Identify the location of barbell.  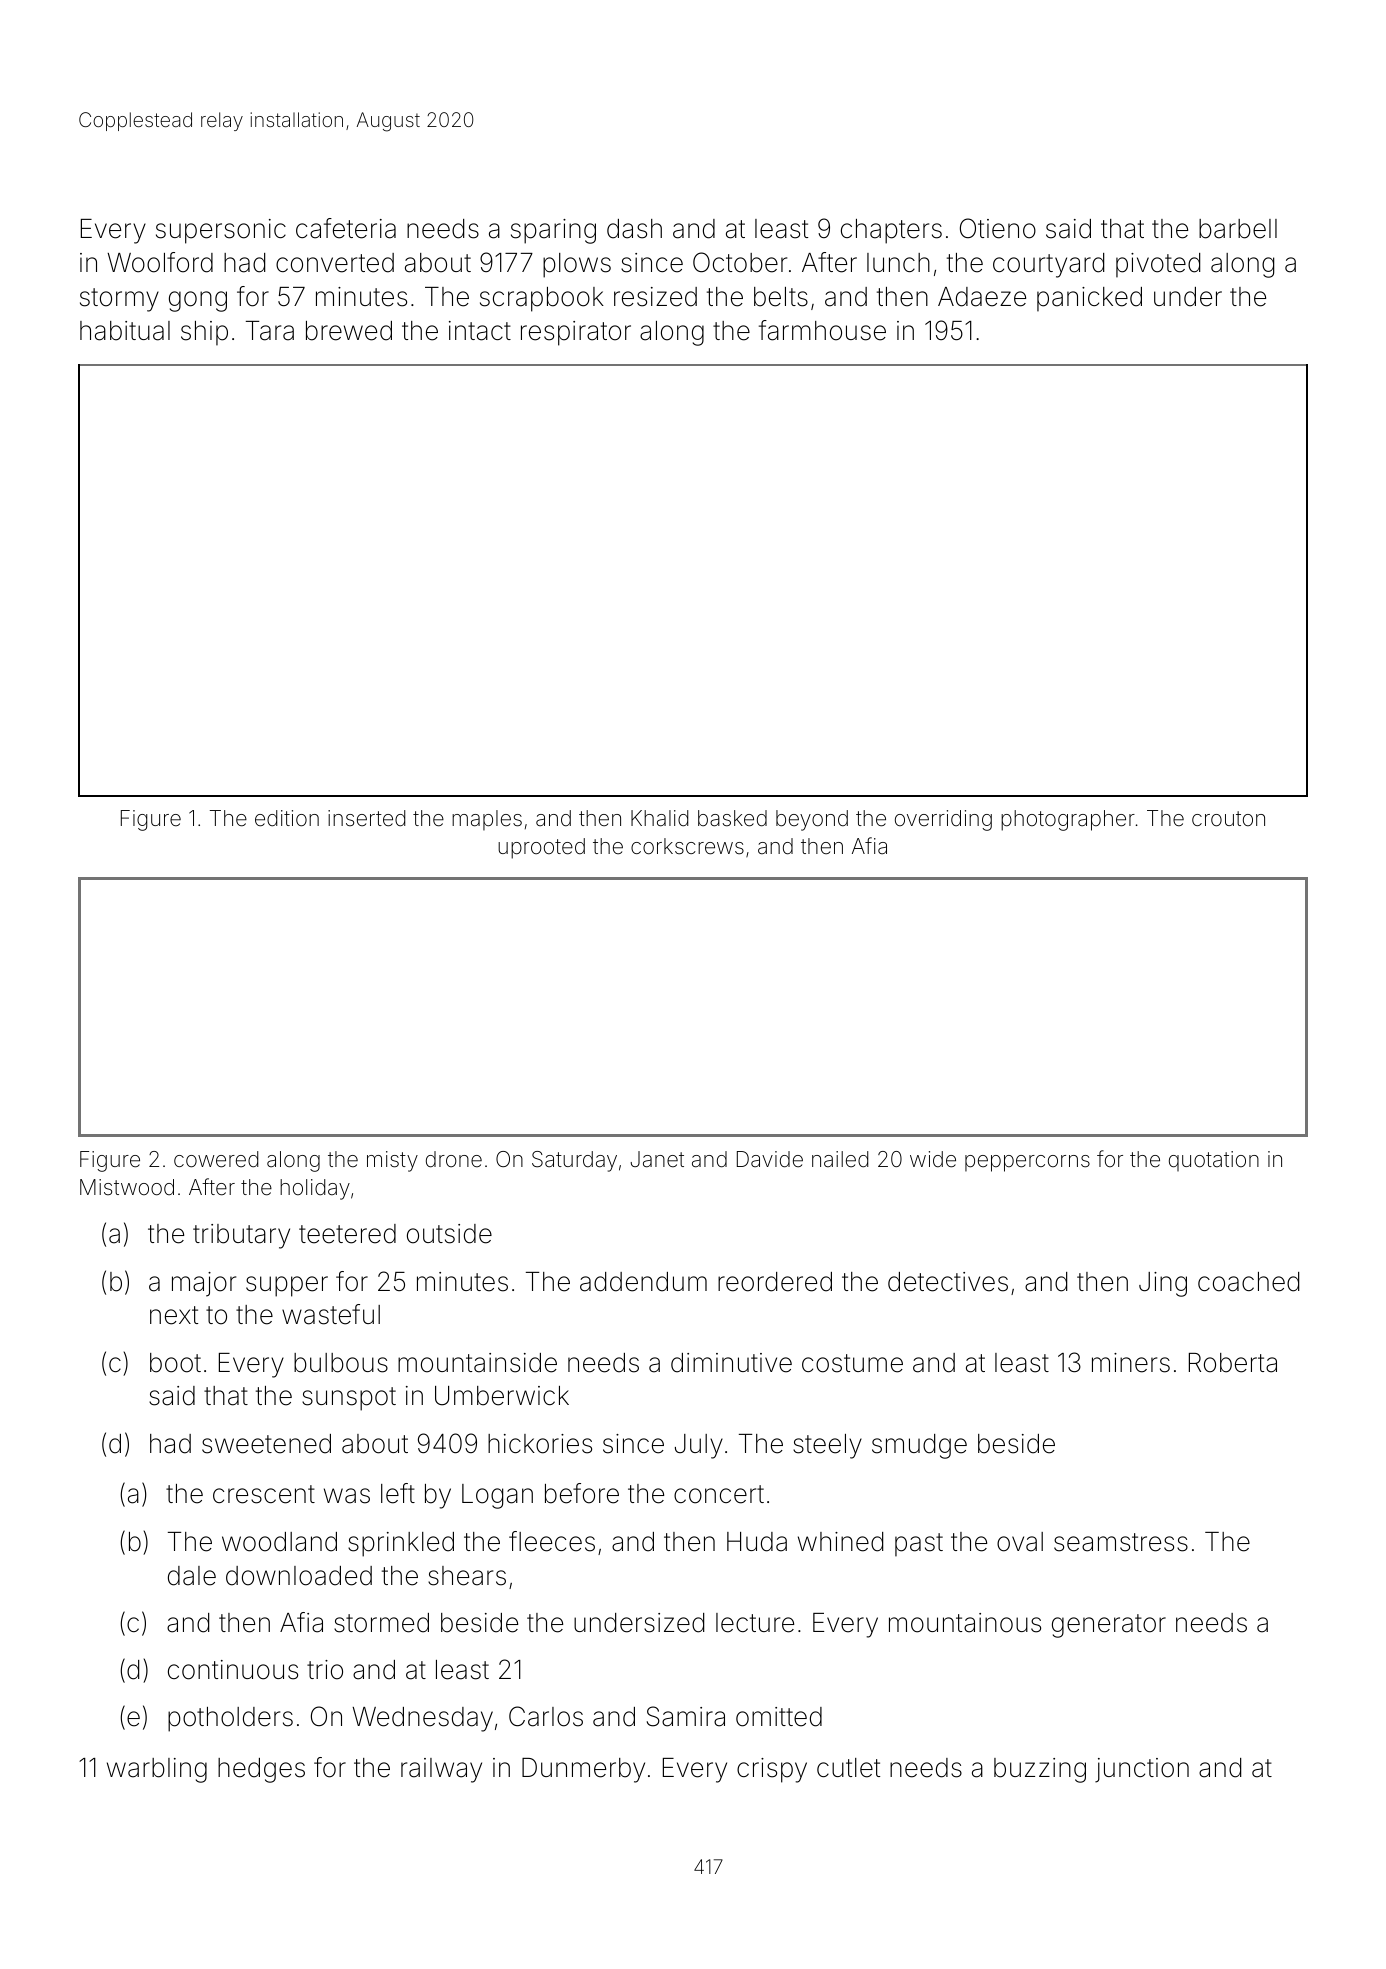
(1238, 229).
